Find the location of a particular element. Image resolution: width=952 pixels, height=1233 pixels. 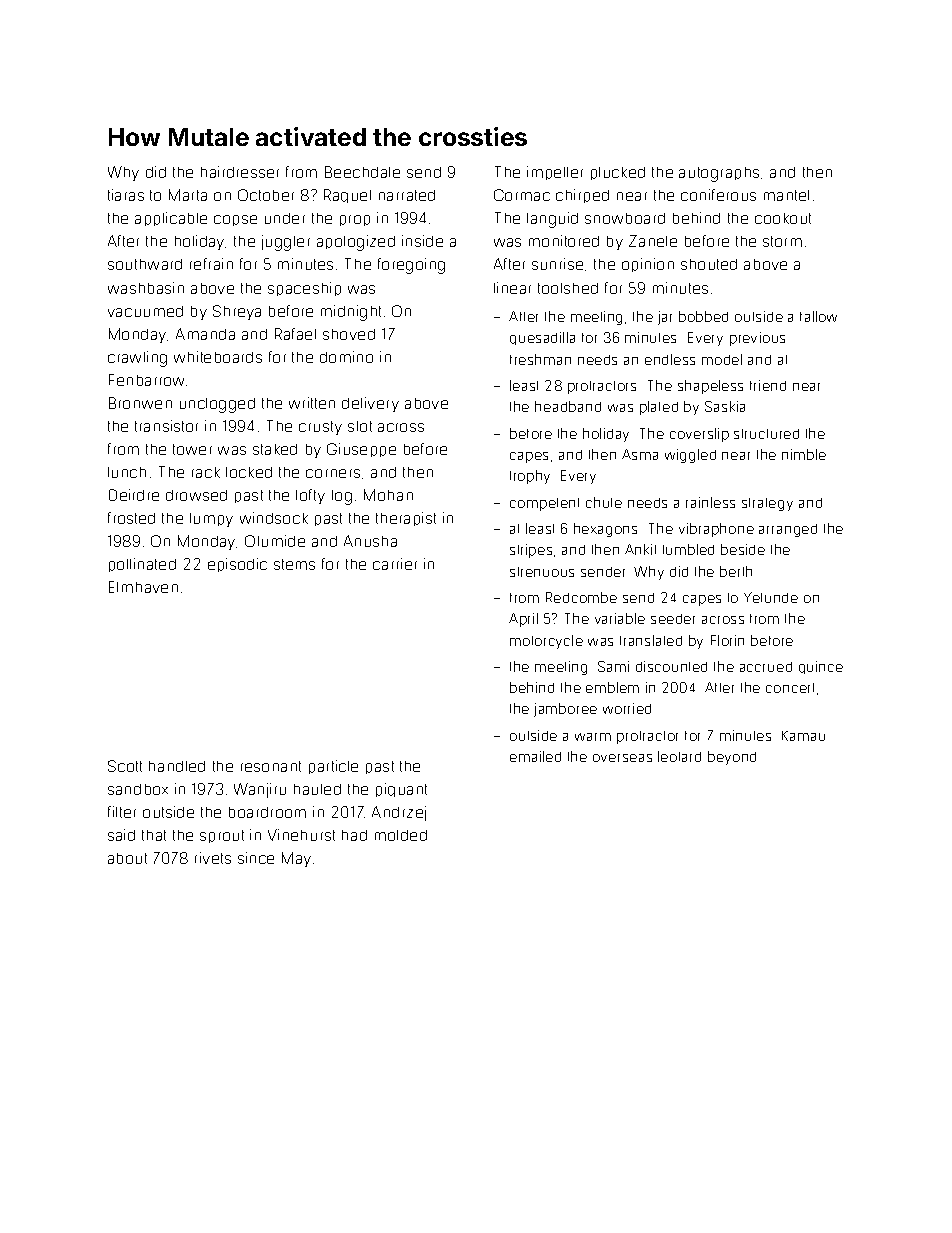

coniferous is located at coordinates (718, 195).
